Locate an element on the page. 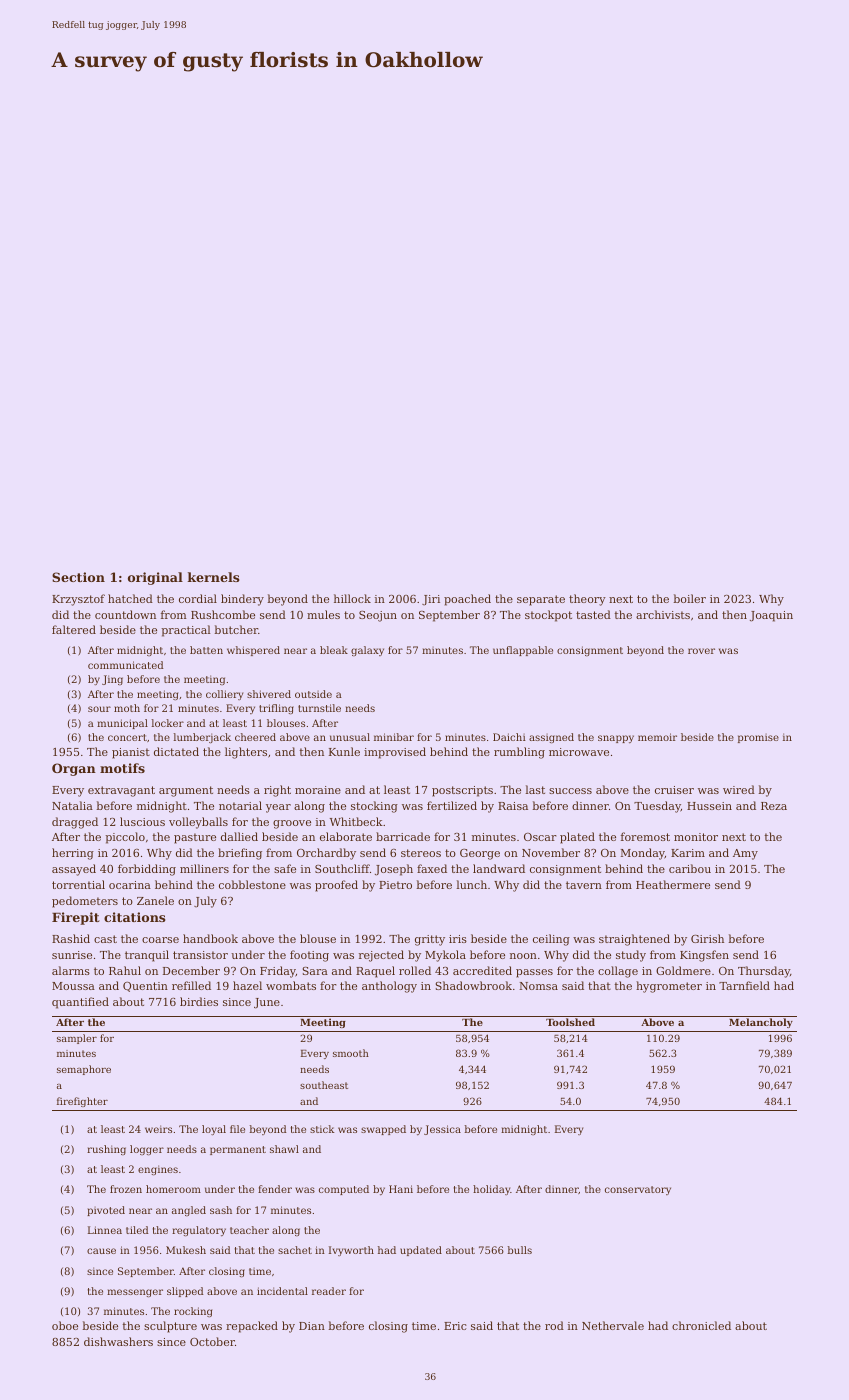 The height and width of the page is (1400, 849). collage is located at coordinates (618, 972).
